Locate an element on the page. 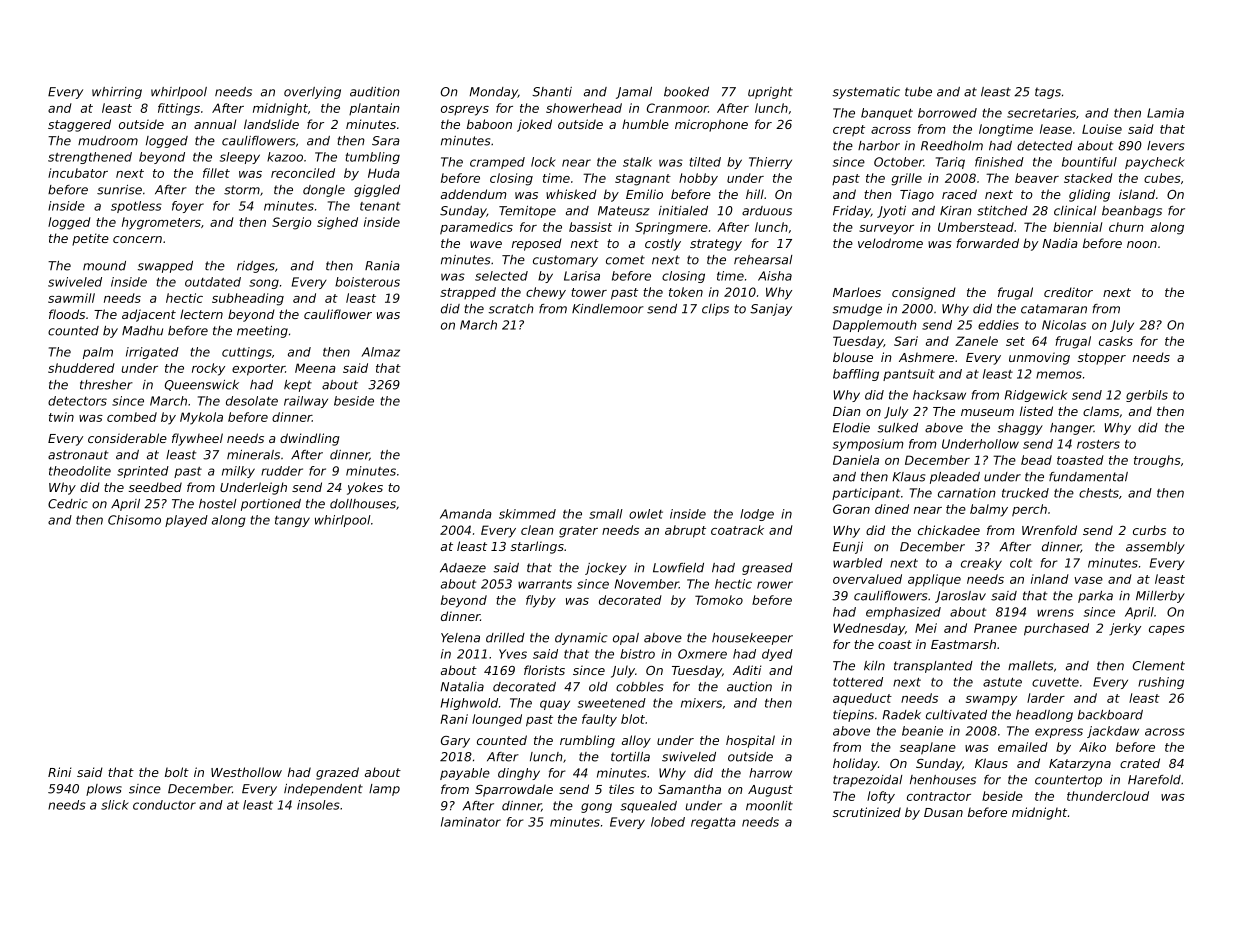  sawmill is located at coordinates (71, 298).
